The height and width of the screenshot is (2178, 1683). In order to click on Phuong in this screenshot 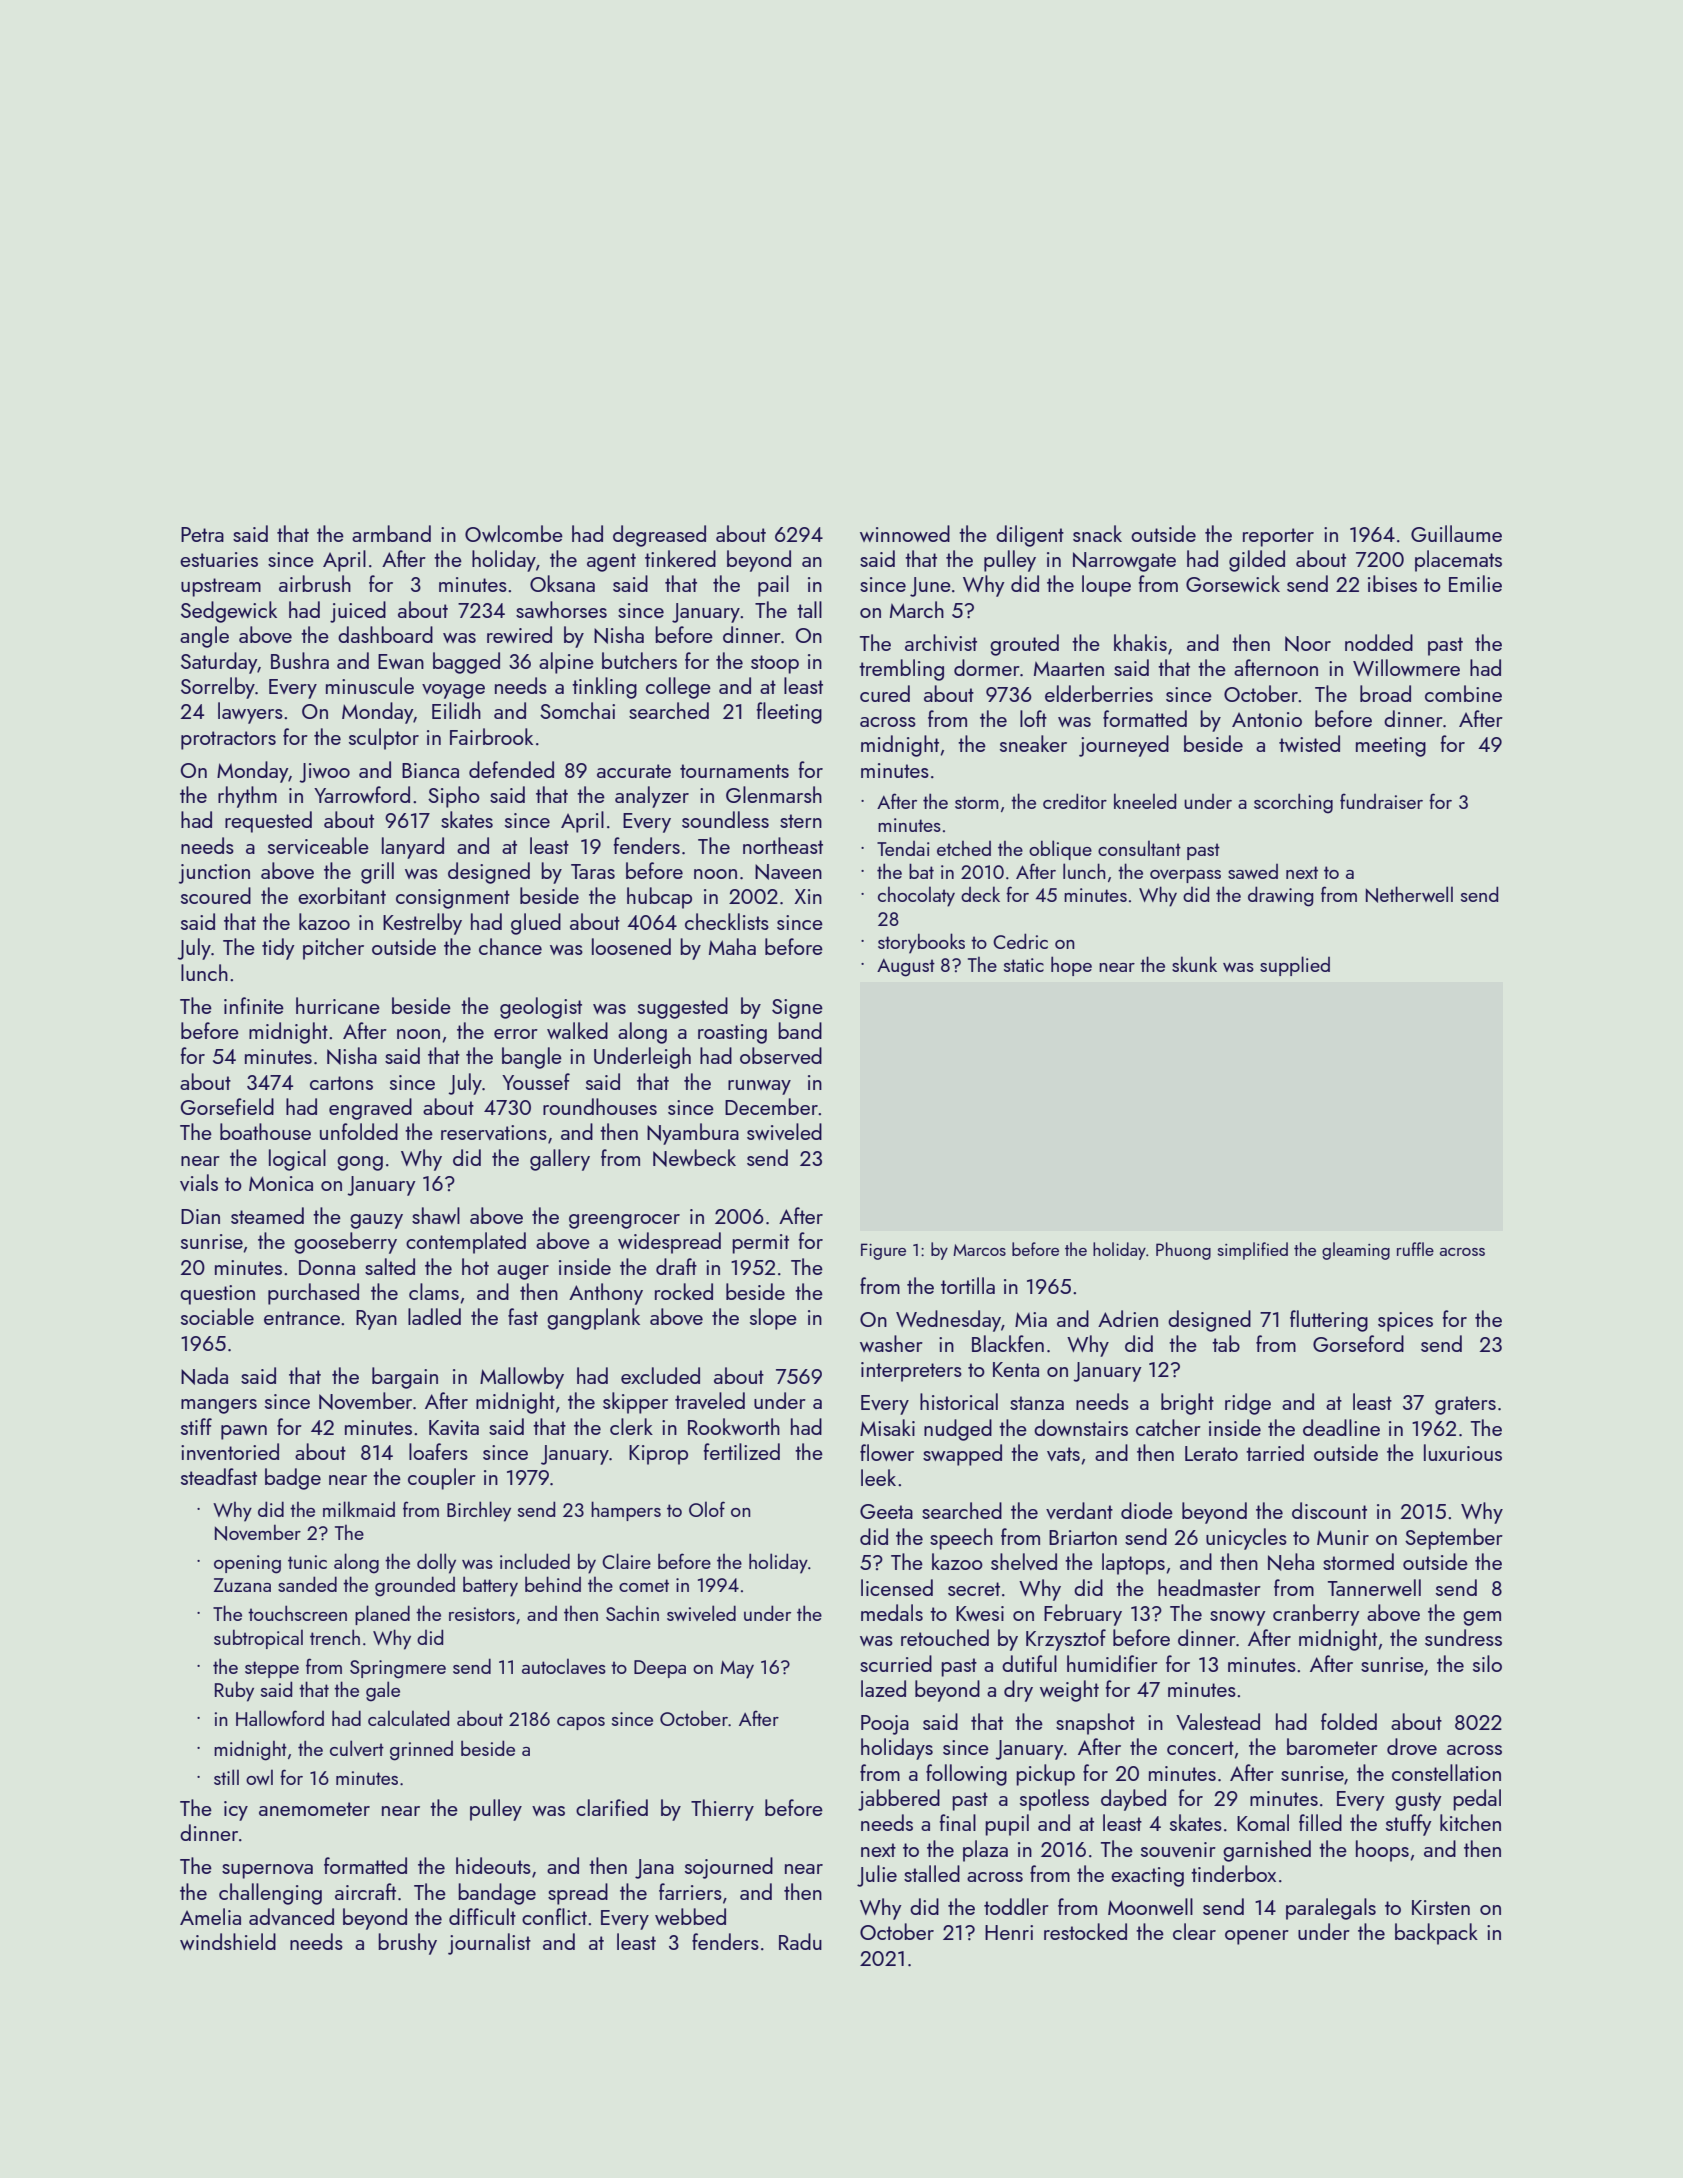, I will do `click(1183, 1251)`.
